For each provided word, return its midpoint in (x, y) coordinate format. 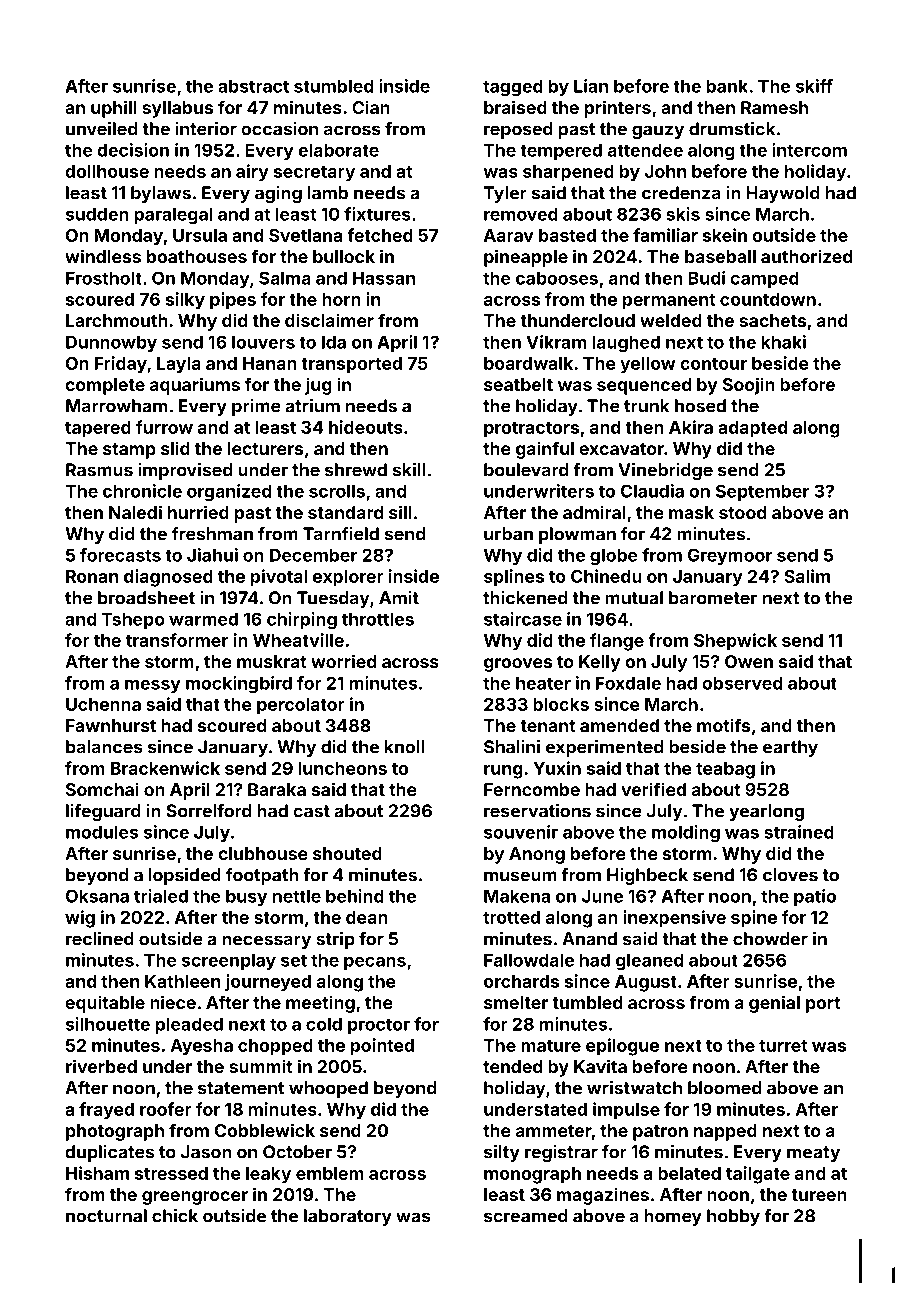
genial (774, 1004)
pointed (382, 1047)
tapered (98, 429)
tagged (513, 88)
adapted (752, 429)
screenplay (229, 961)
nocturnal (106, 1216)
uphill (114, 109)
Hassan (384, 278)
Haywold (783, 194)
